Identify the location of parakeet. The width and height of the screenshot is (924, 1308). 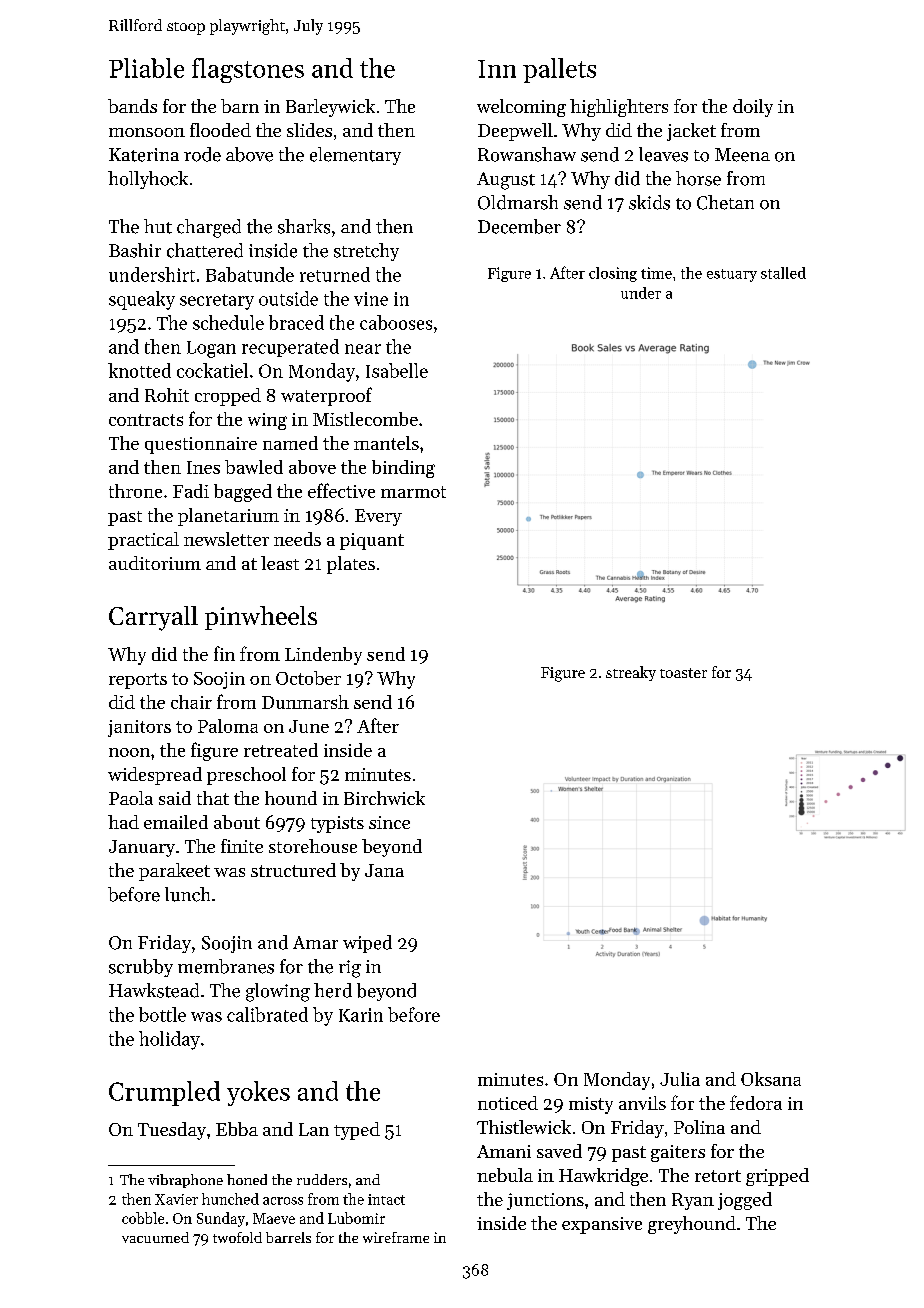
(174, 872).
